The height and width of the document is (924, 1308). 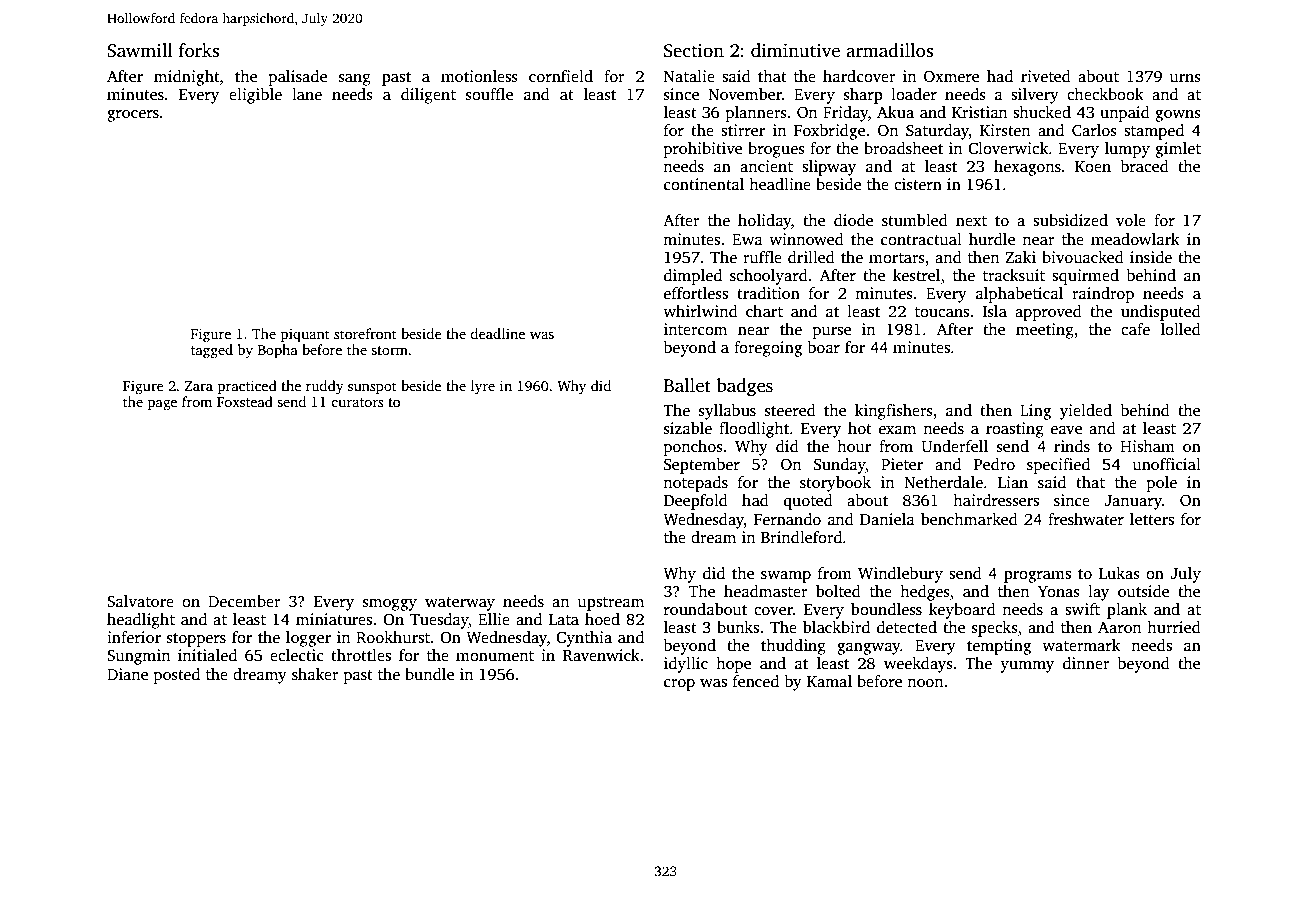 I want to click on curators, so click(x=357, y=402).
